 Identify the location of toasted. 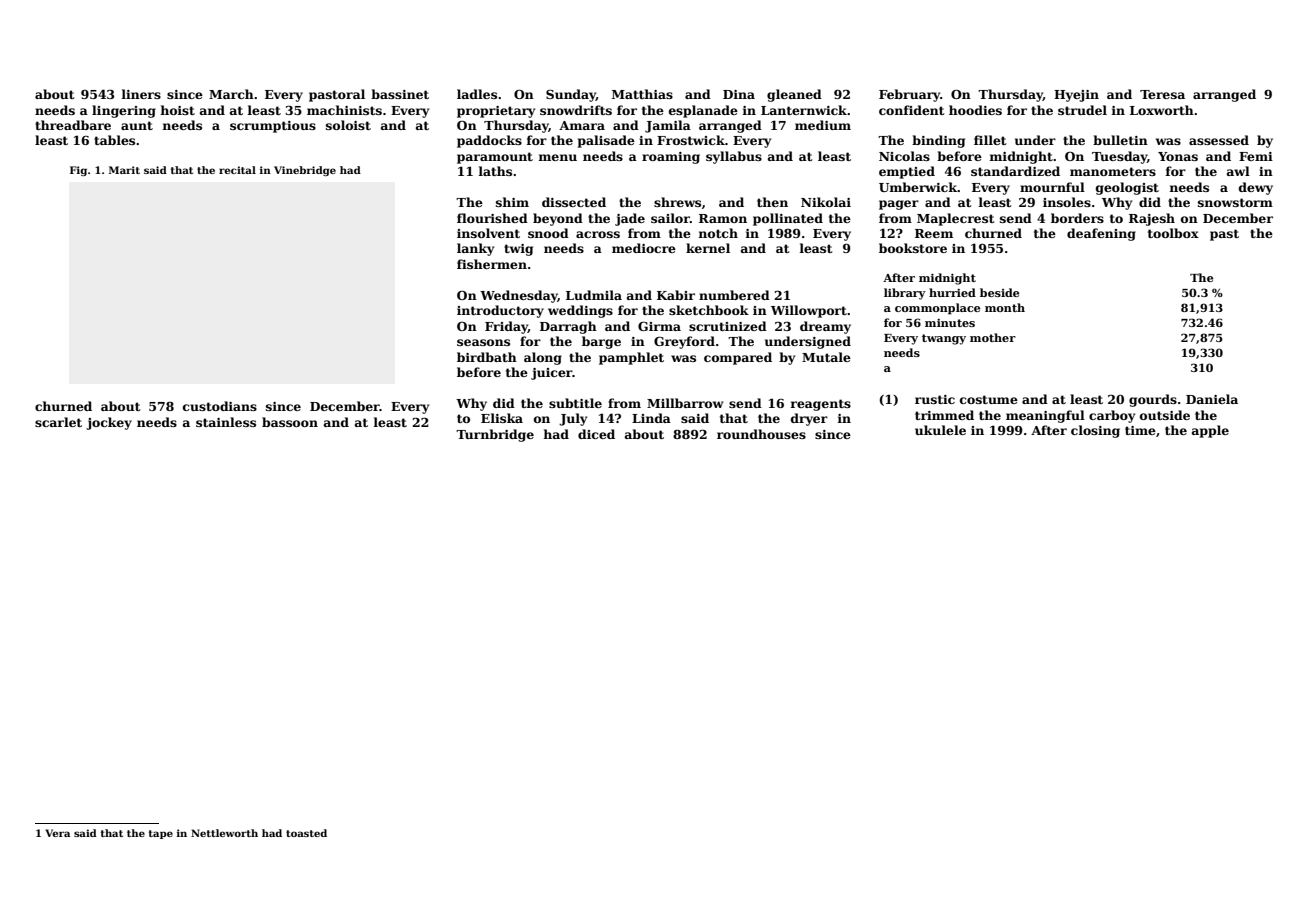
(306, 833).
